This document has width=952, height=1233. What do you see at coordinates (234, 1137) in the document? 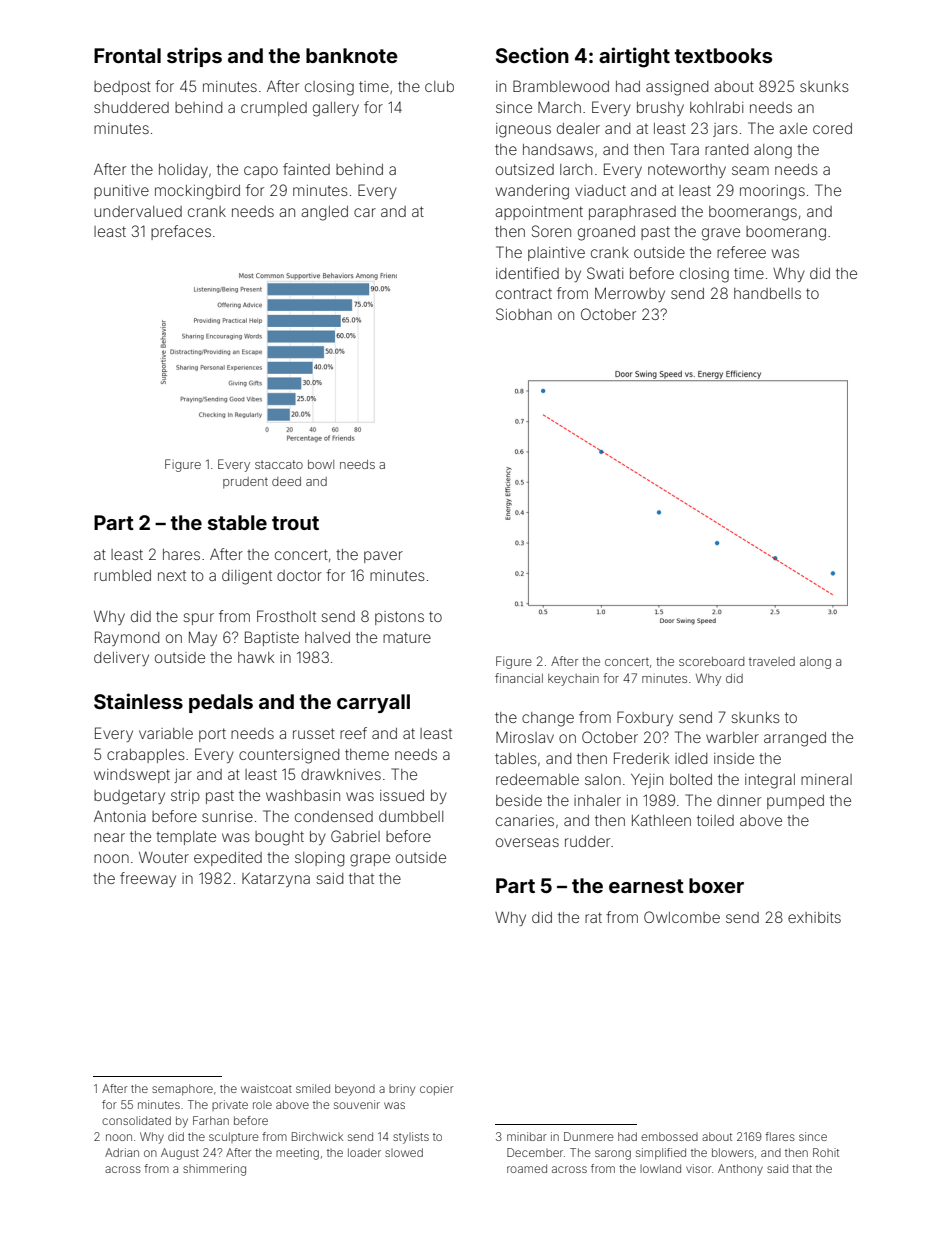
I see `sculpture` at bounding box center [234, 1137].
